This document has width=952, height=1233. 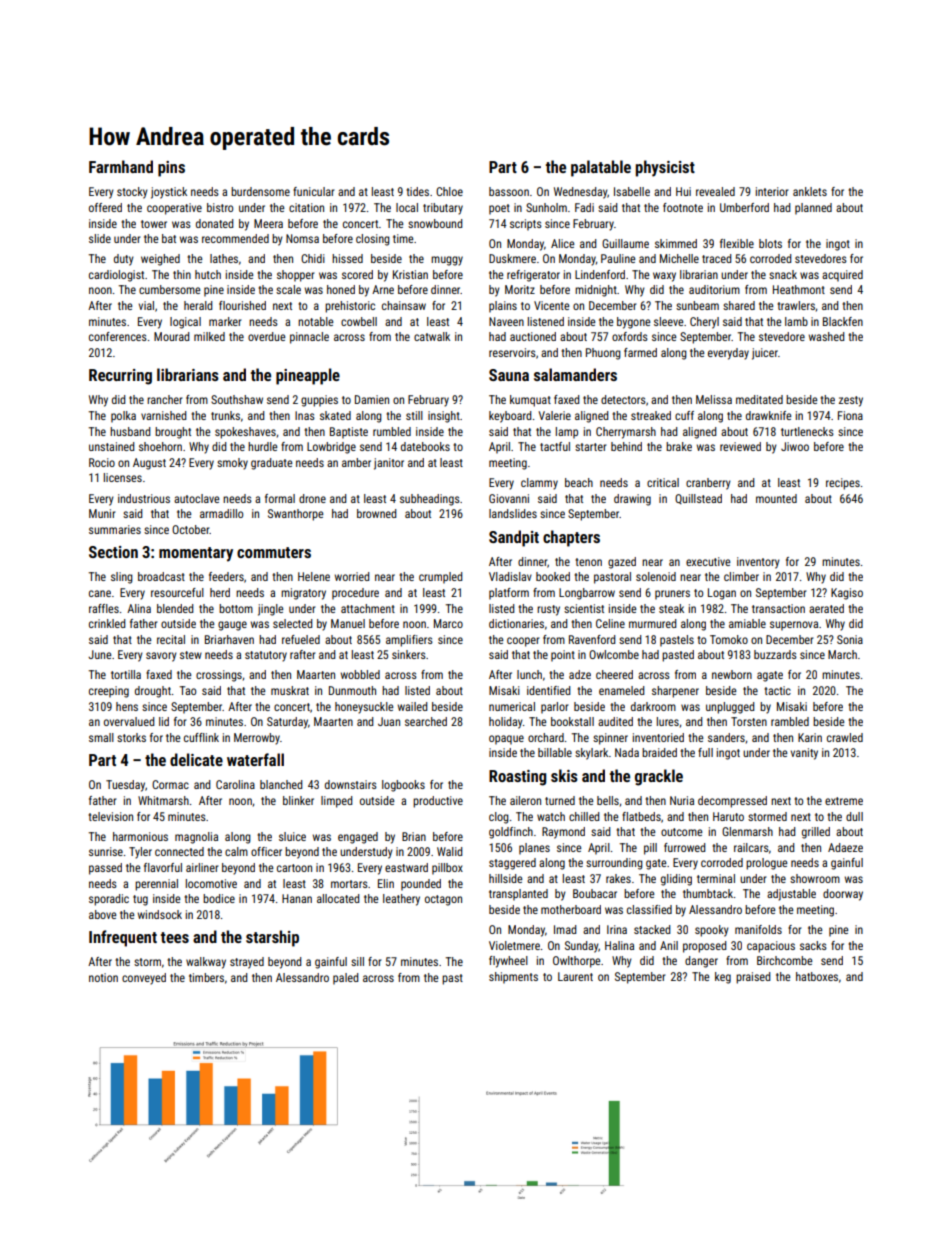 What do you see at coordinates (280, 498) in the document?
I see `formal` at bounding box center [280, 498].
